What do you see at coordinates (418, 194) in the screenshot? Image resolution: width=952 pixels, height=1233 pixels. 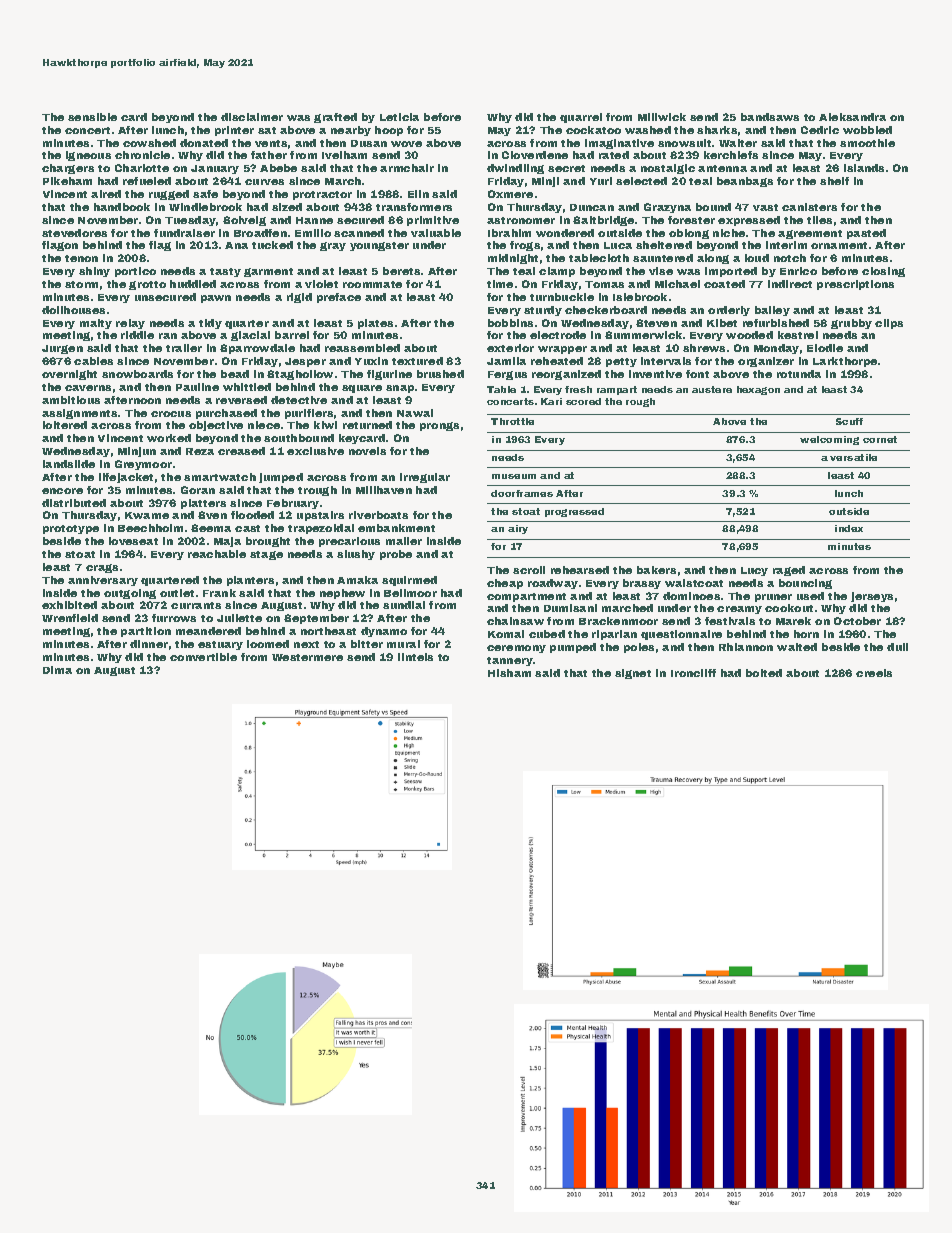 I see `Elin` at bounding box center [418, 194].
